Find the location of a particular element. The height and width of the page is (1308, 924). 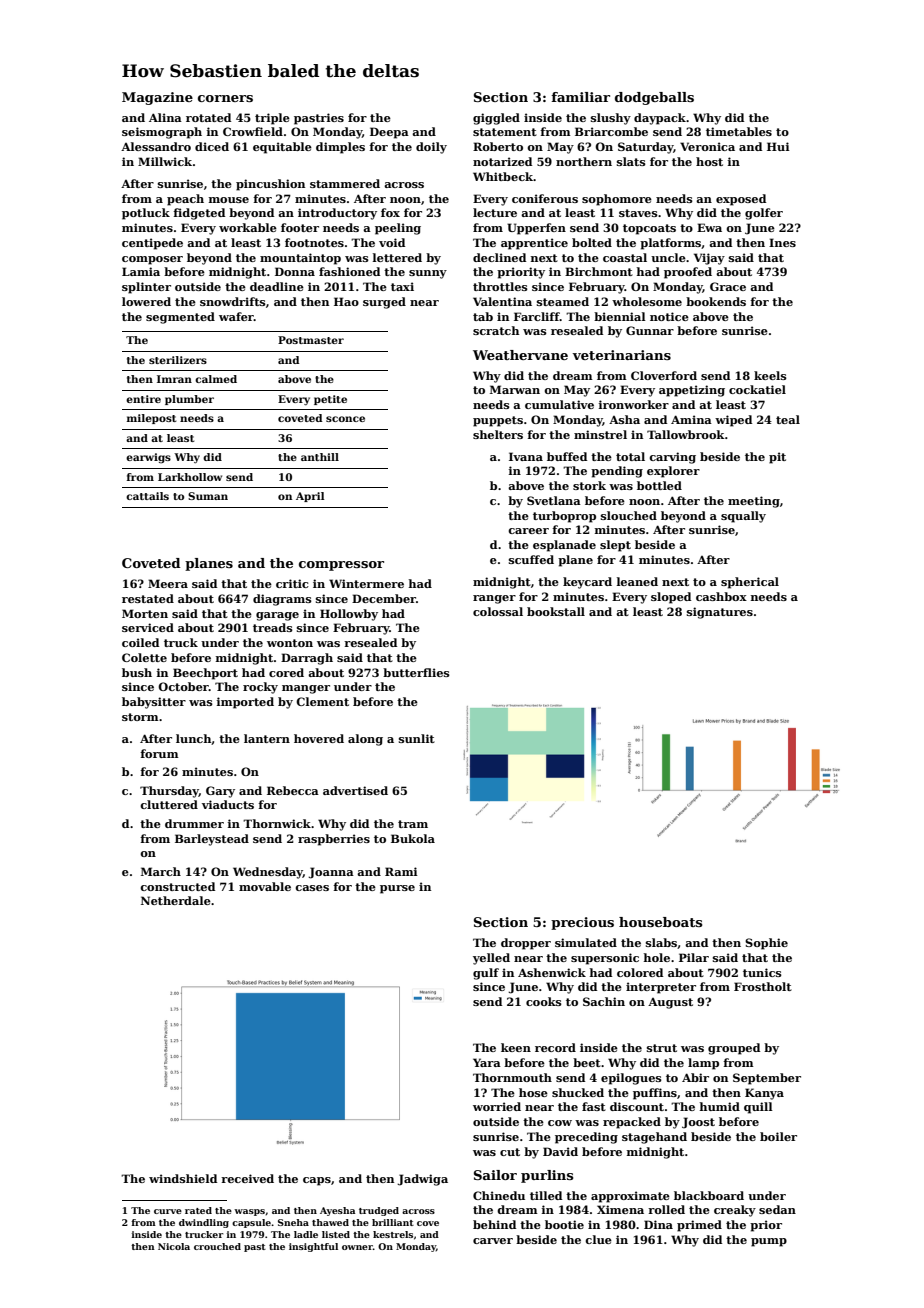

signatures is located at coordinates (720, 613).
